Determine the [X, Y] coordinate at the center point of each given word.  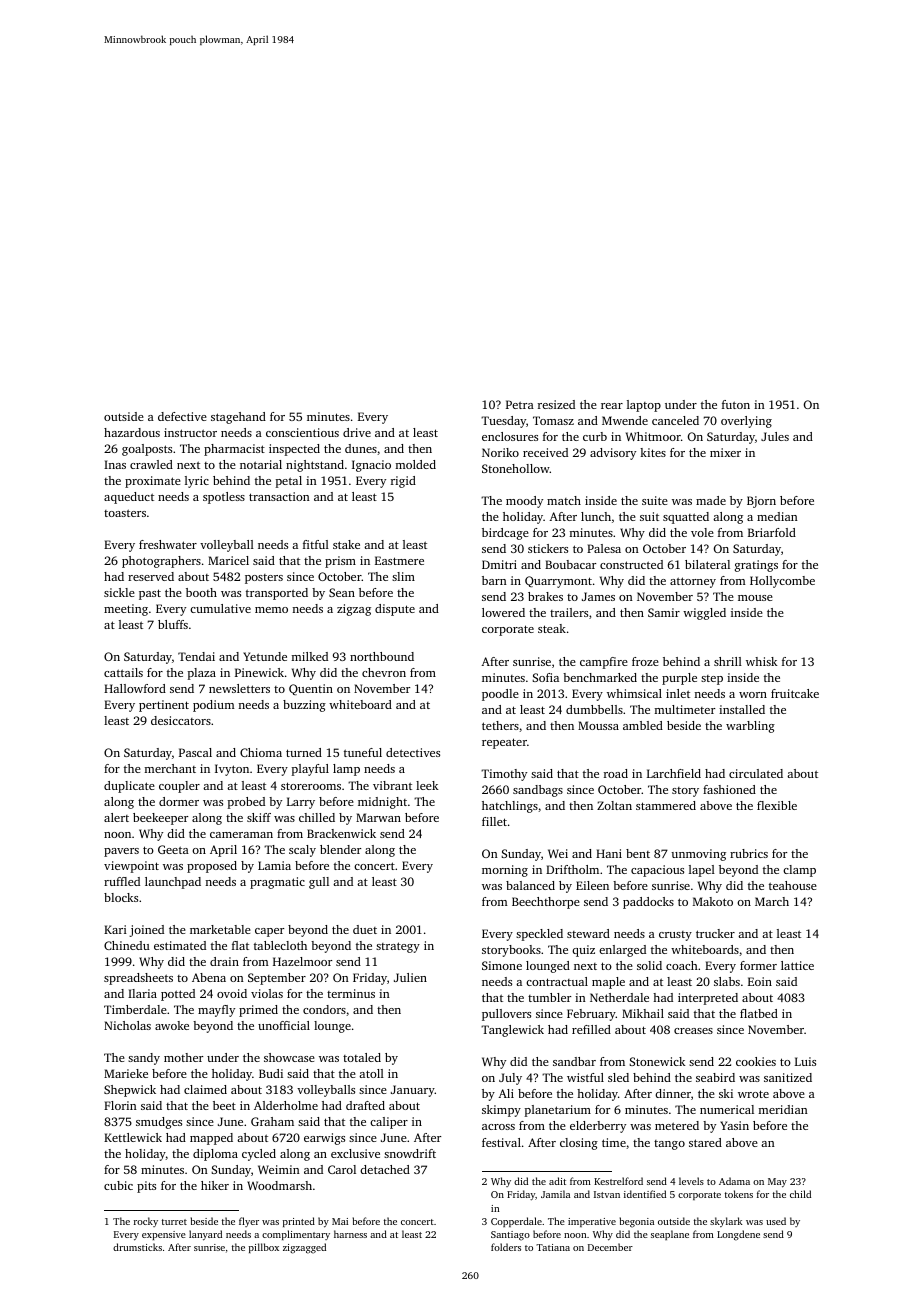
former [758, 965]
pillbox [264, 1248]
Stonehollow [516, 468]
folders [506, 1247]
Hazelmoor [302, 961]
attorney [693, 582]
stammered [666, 805]
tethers [500, 725]
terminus [351, 993]
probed [246, 803]
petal [289, 482]
